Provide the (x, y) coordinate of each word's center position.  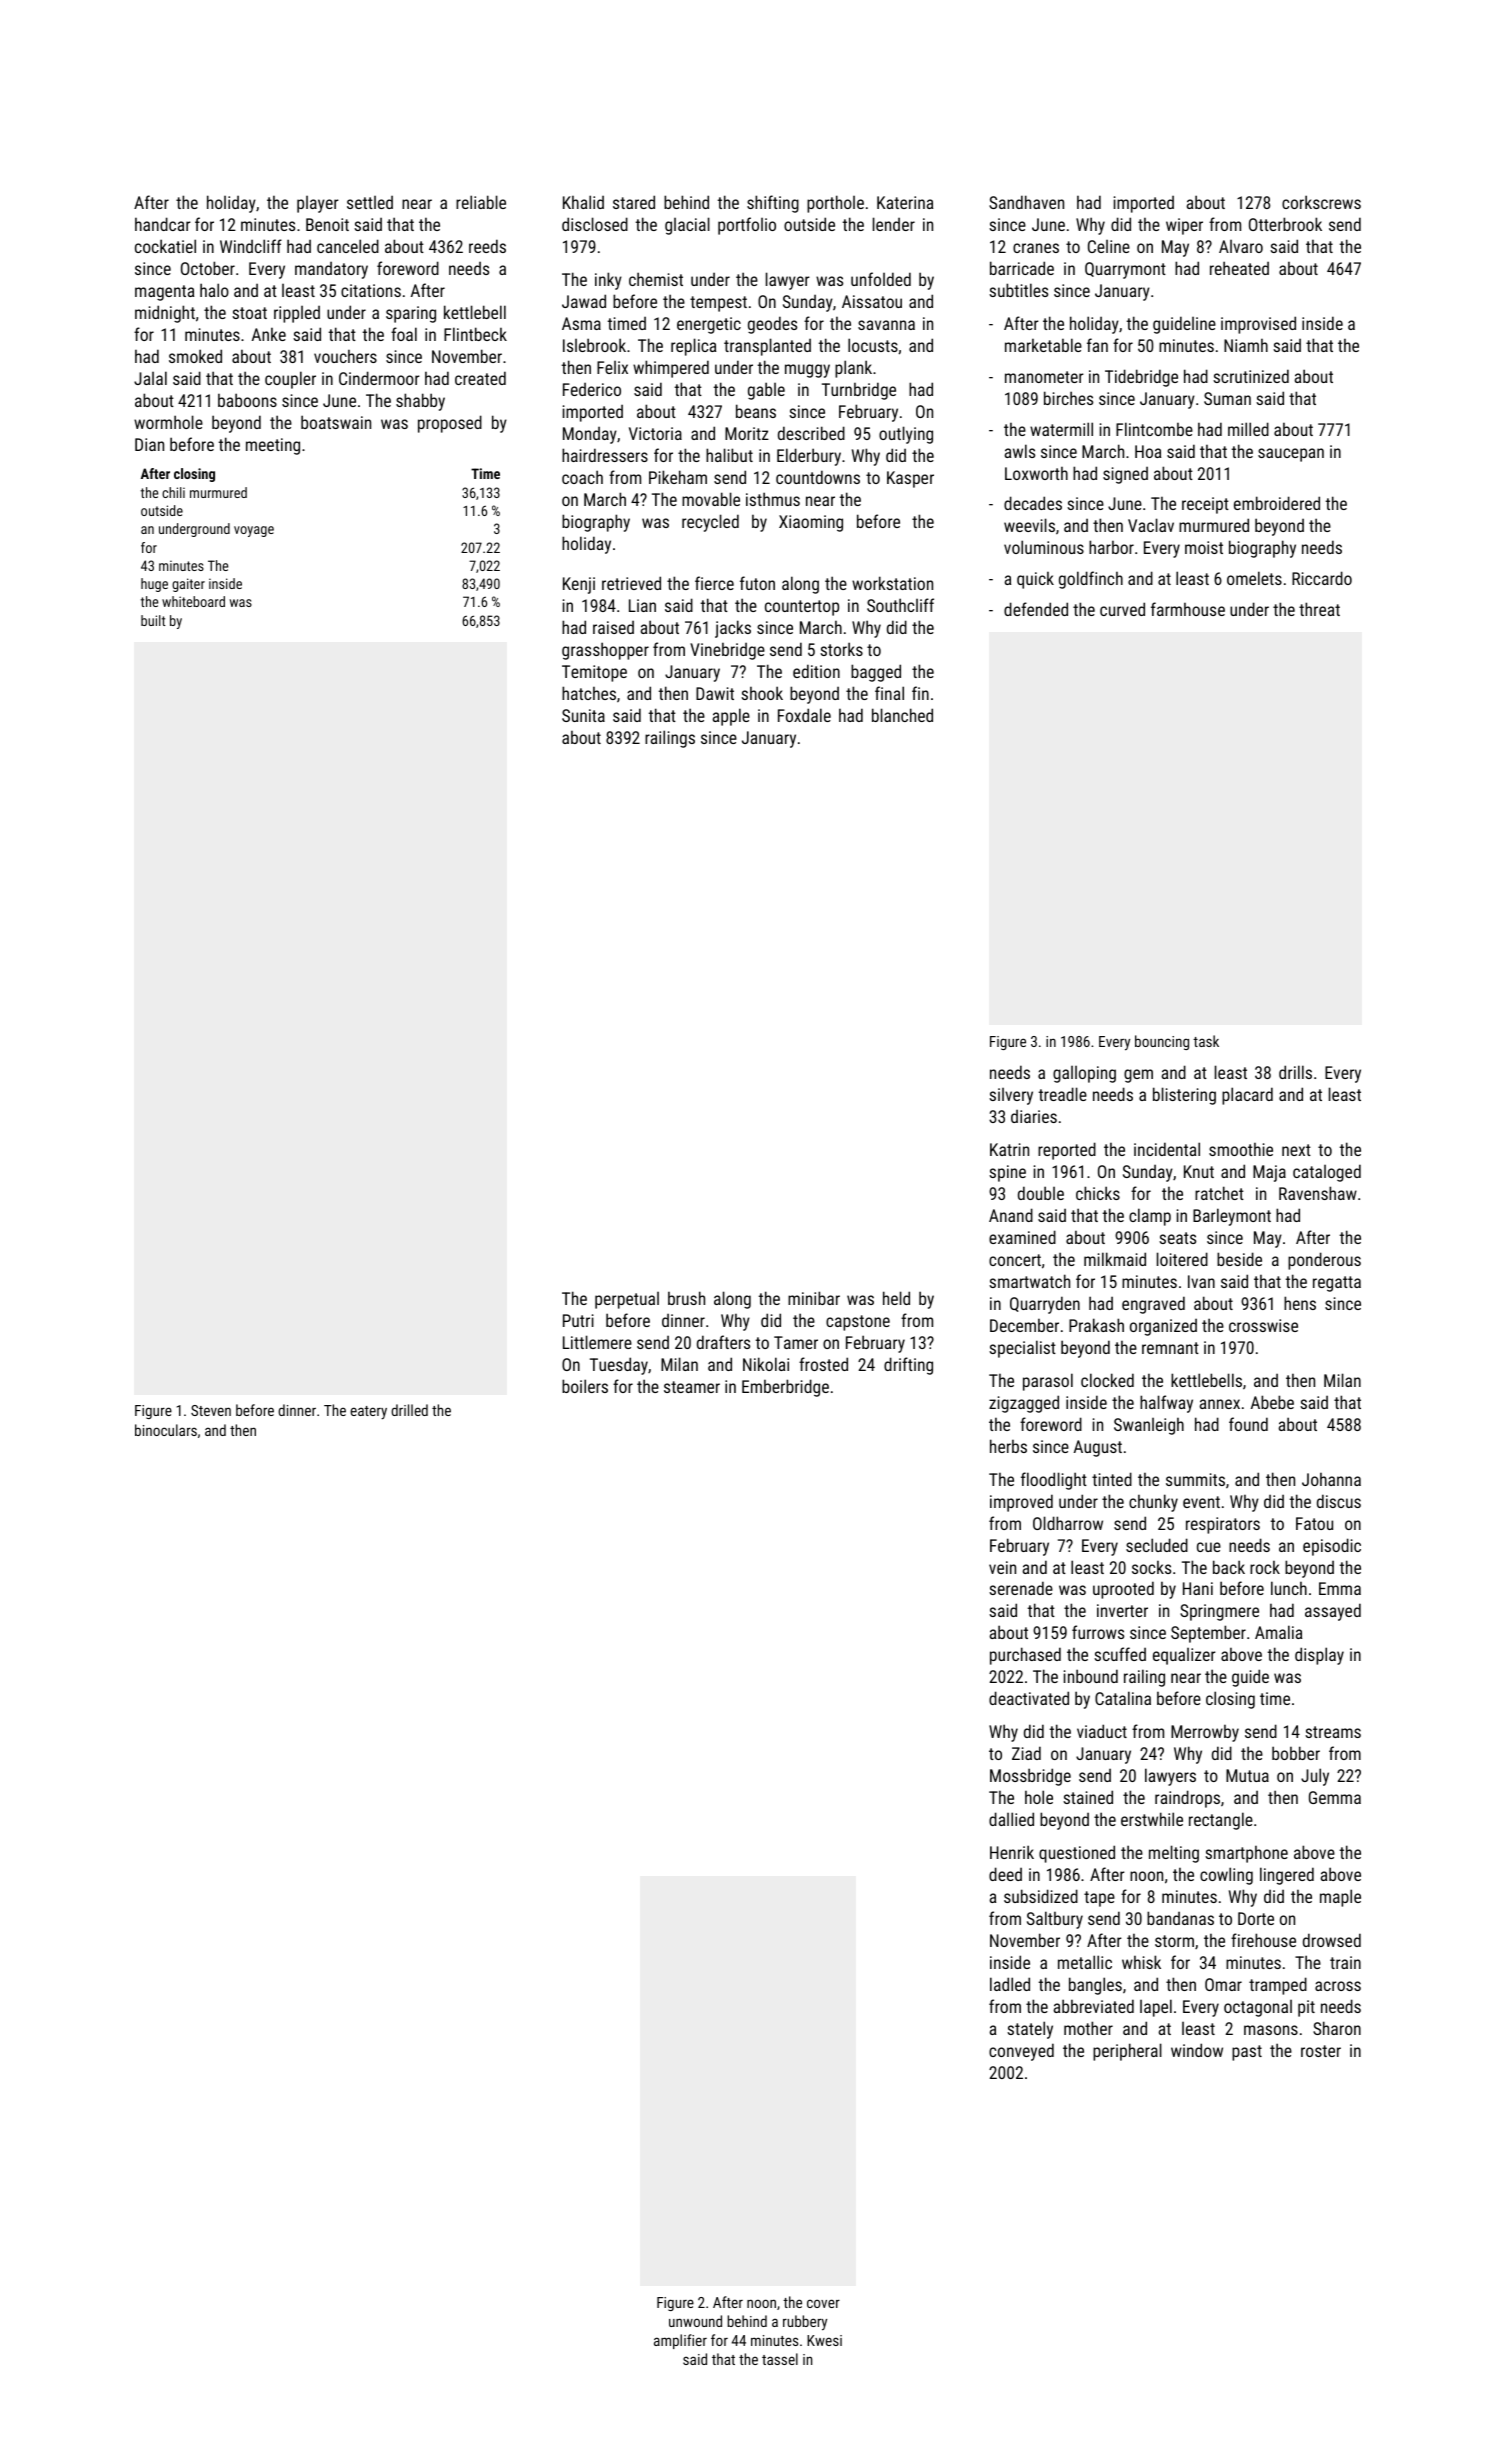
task (1206, 1041)
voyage (254, 531)
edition (816, 671)
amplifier (680, 2341)
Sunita (583, 715)
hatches (589, 693)
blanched (902, 715)
